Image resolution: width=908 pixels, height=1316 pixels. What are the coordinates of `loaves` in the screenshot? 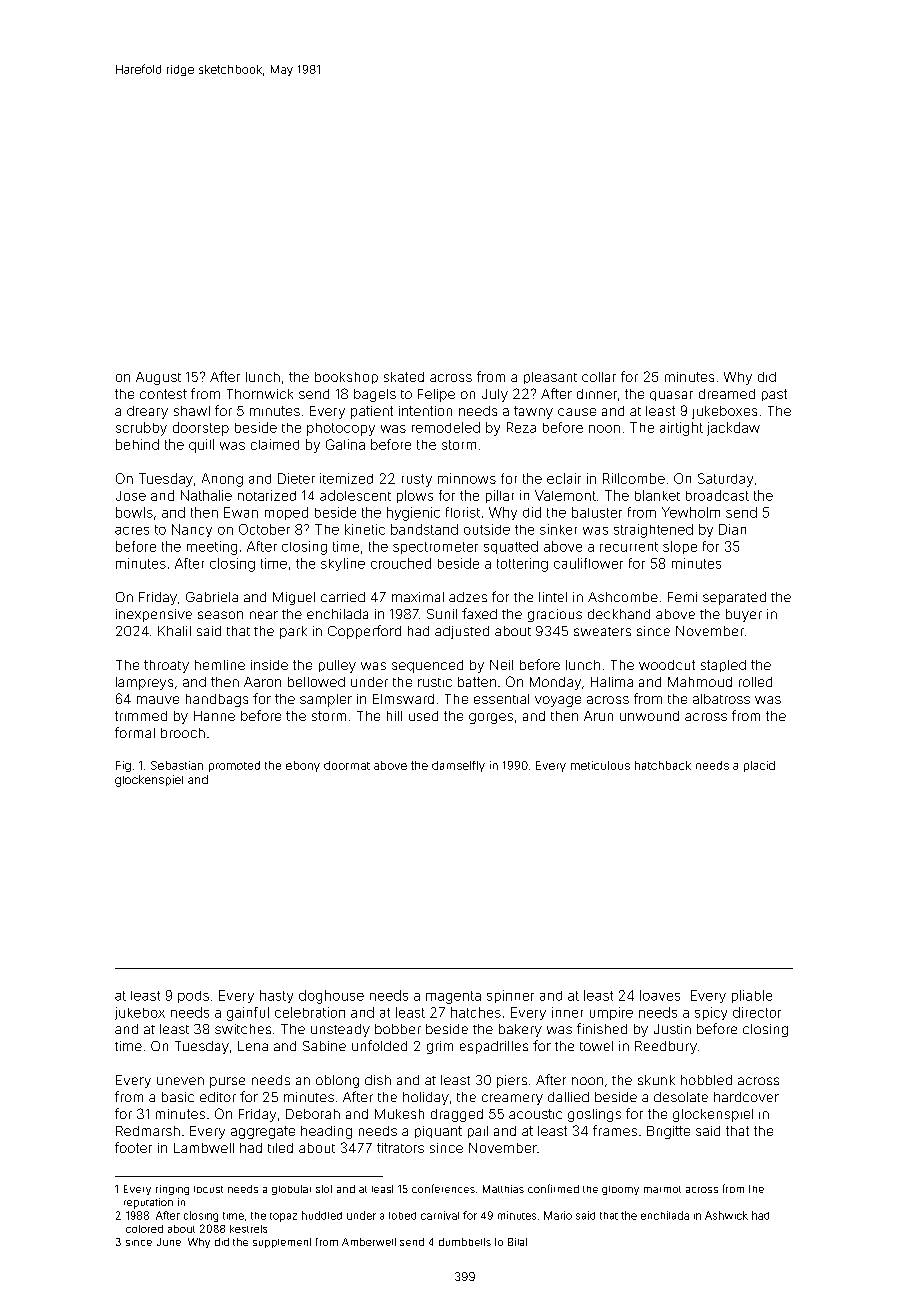 It's located at (660, 995).
